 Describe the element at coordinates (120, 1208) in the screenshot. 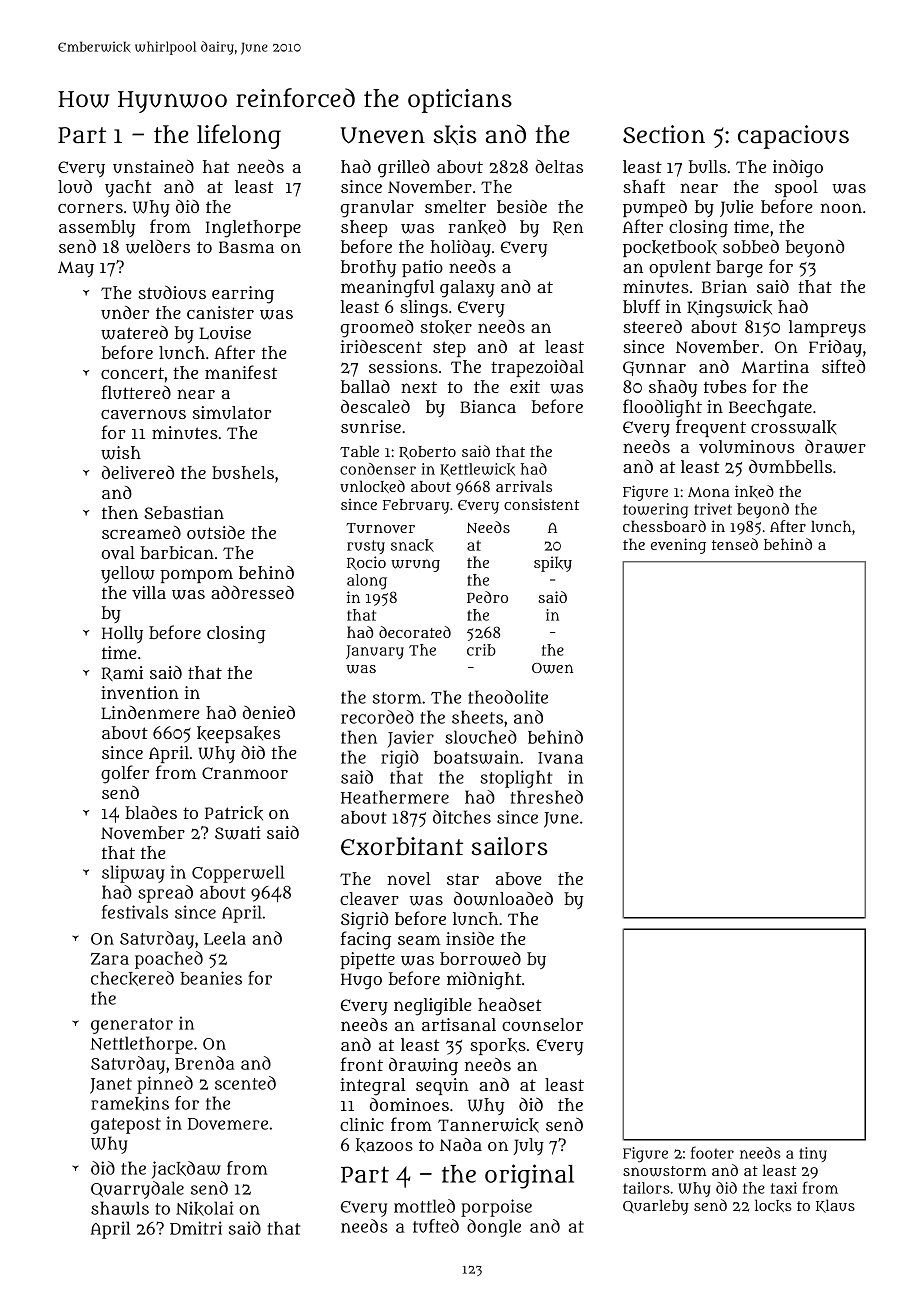

I see `shawls` at that location.
